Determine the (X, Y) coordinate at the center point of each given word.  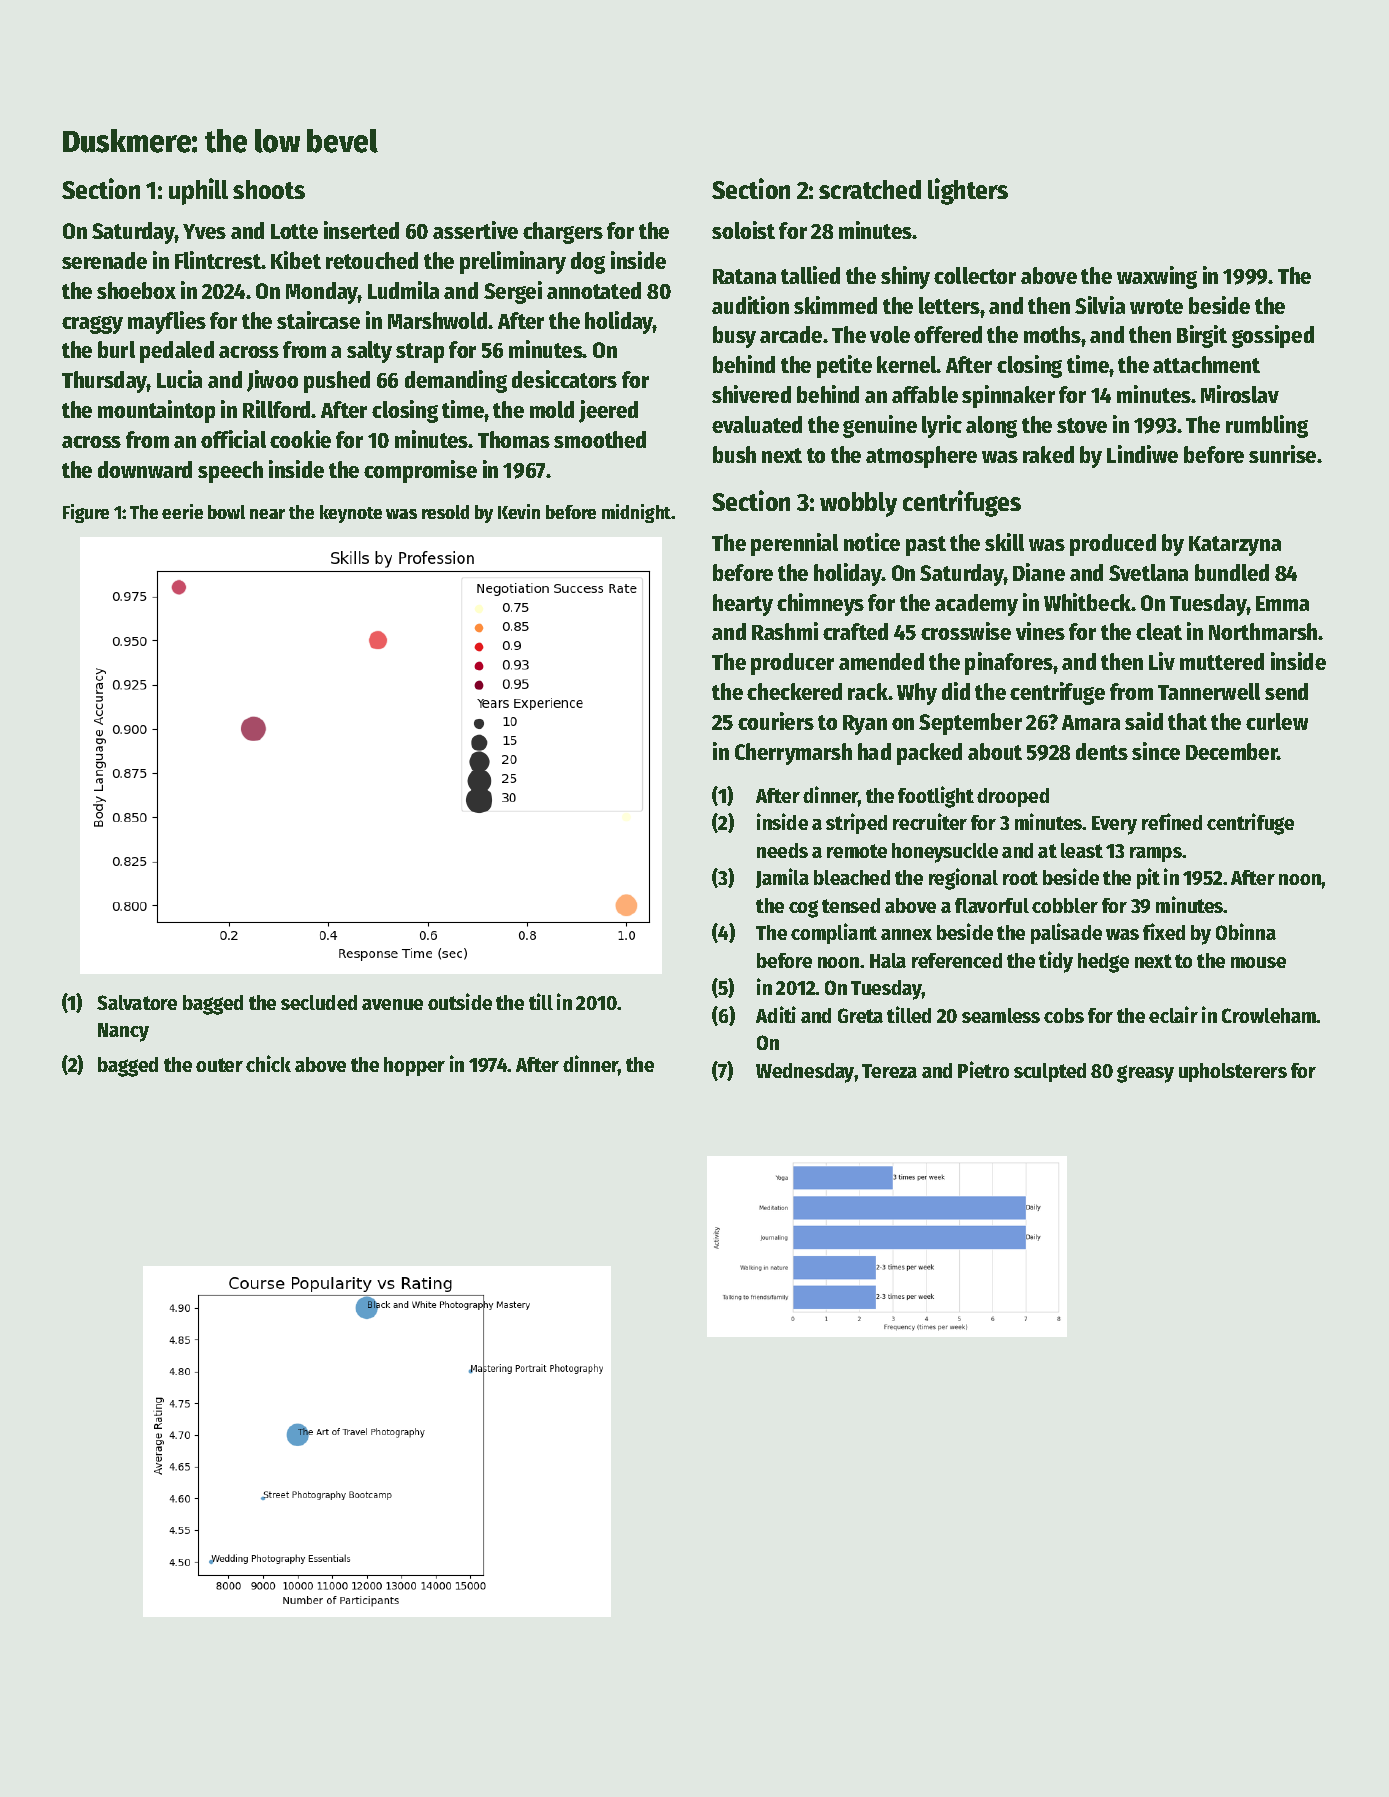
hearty (743, 605)
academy (976, 605)
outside (460, 1001)
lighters (968, 191)
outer (219, 1065)
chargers (563, 233)
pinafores (1009, 663)
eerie (182, 511)
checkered (794, 691)
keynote (351, 514)
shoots (269, 189)
